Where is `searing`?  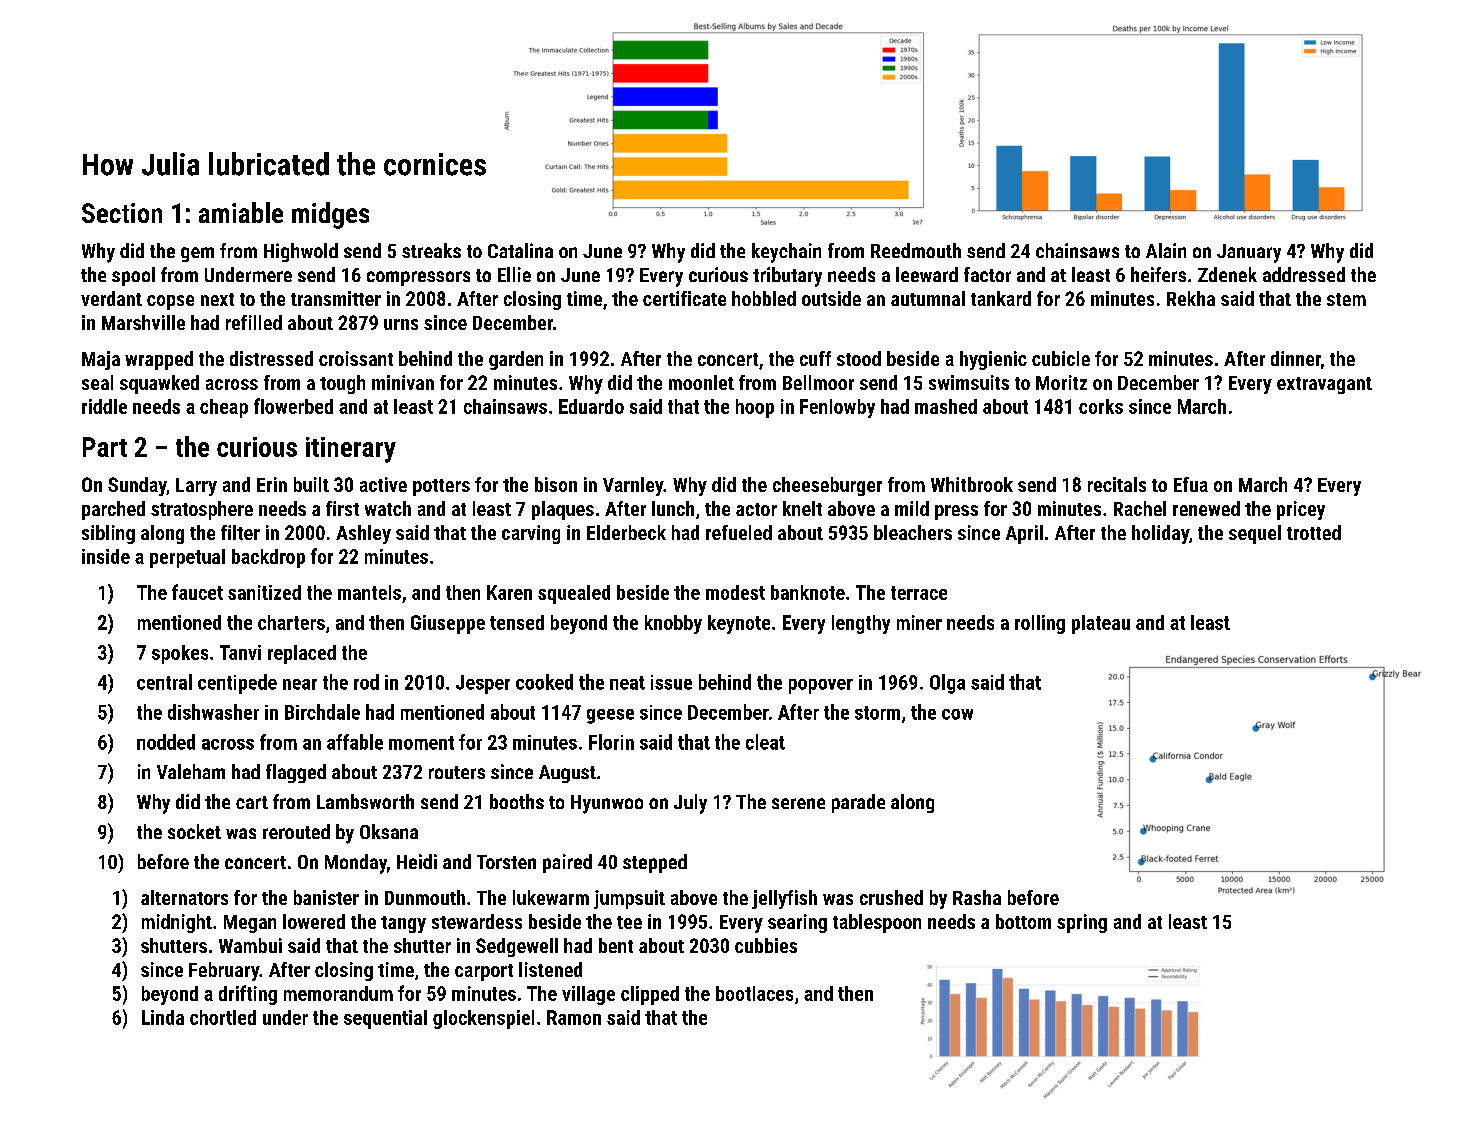 searing is located at coordinates (797, 923).
